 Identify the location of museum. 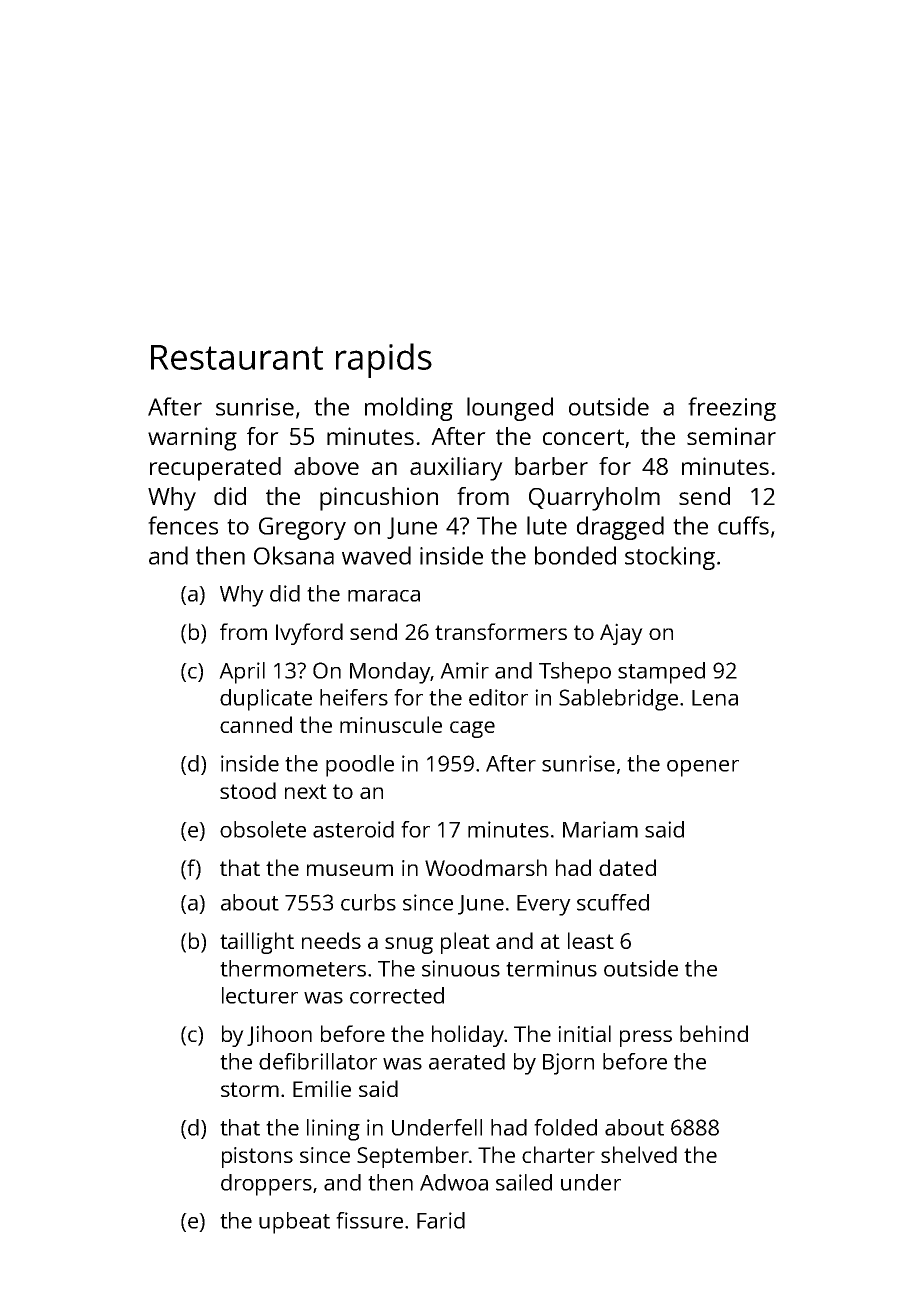
(350, 870).
